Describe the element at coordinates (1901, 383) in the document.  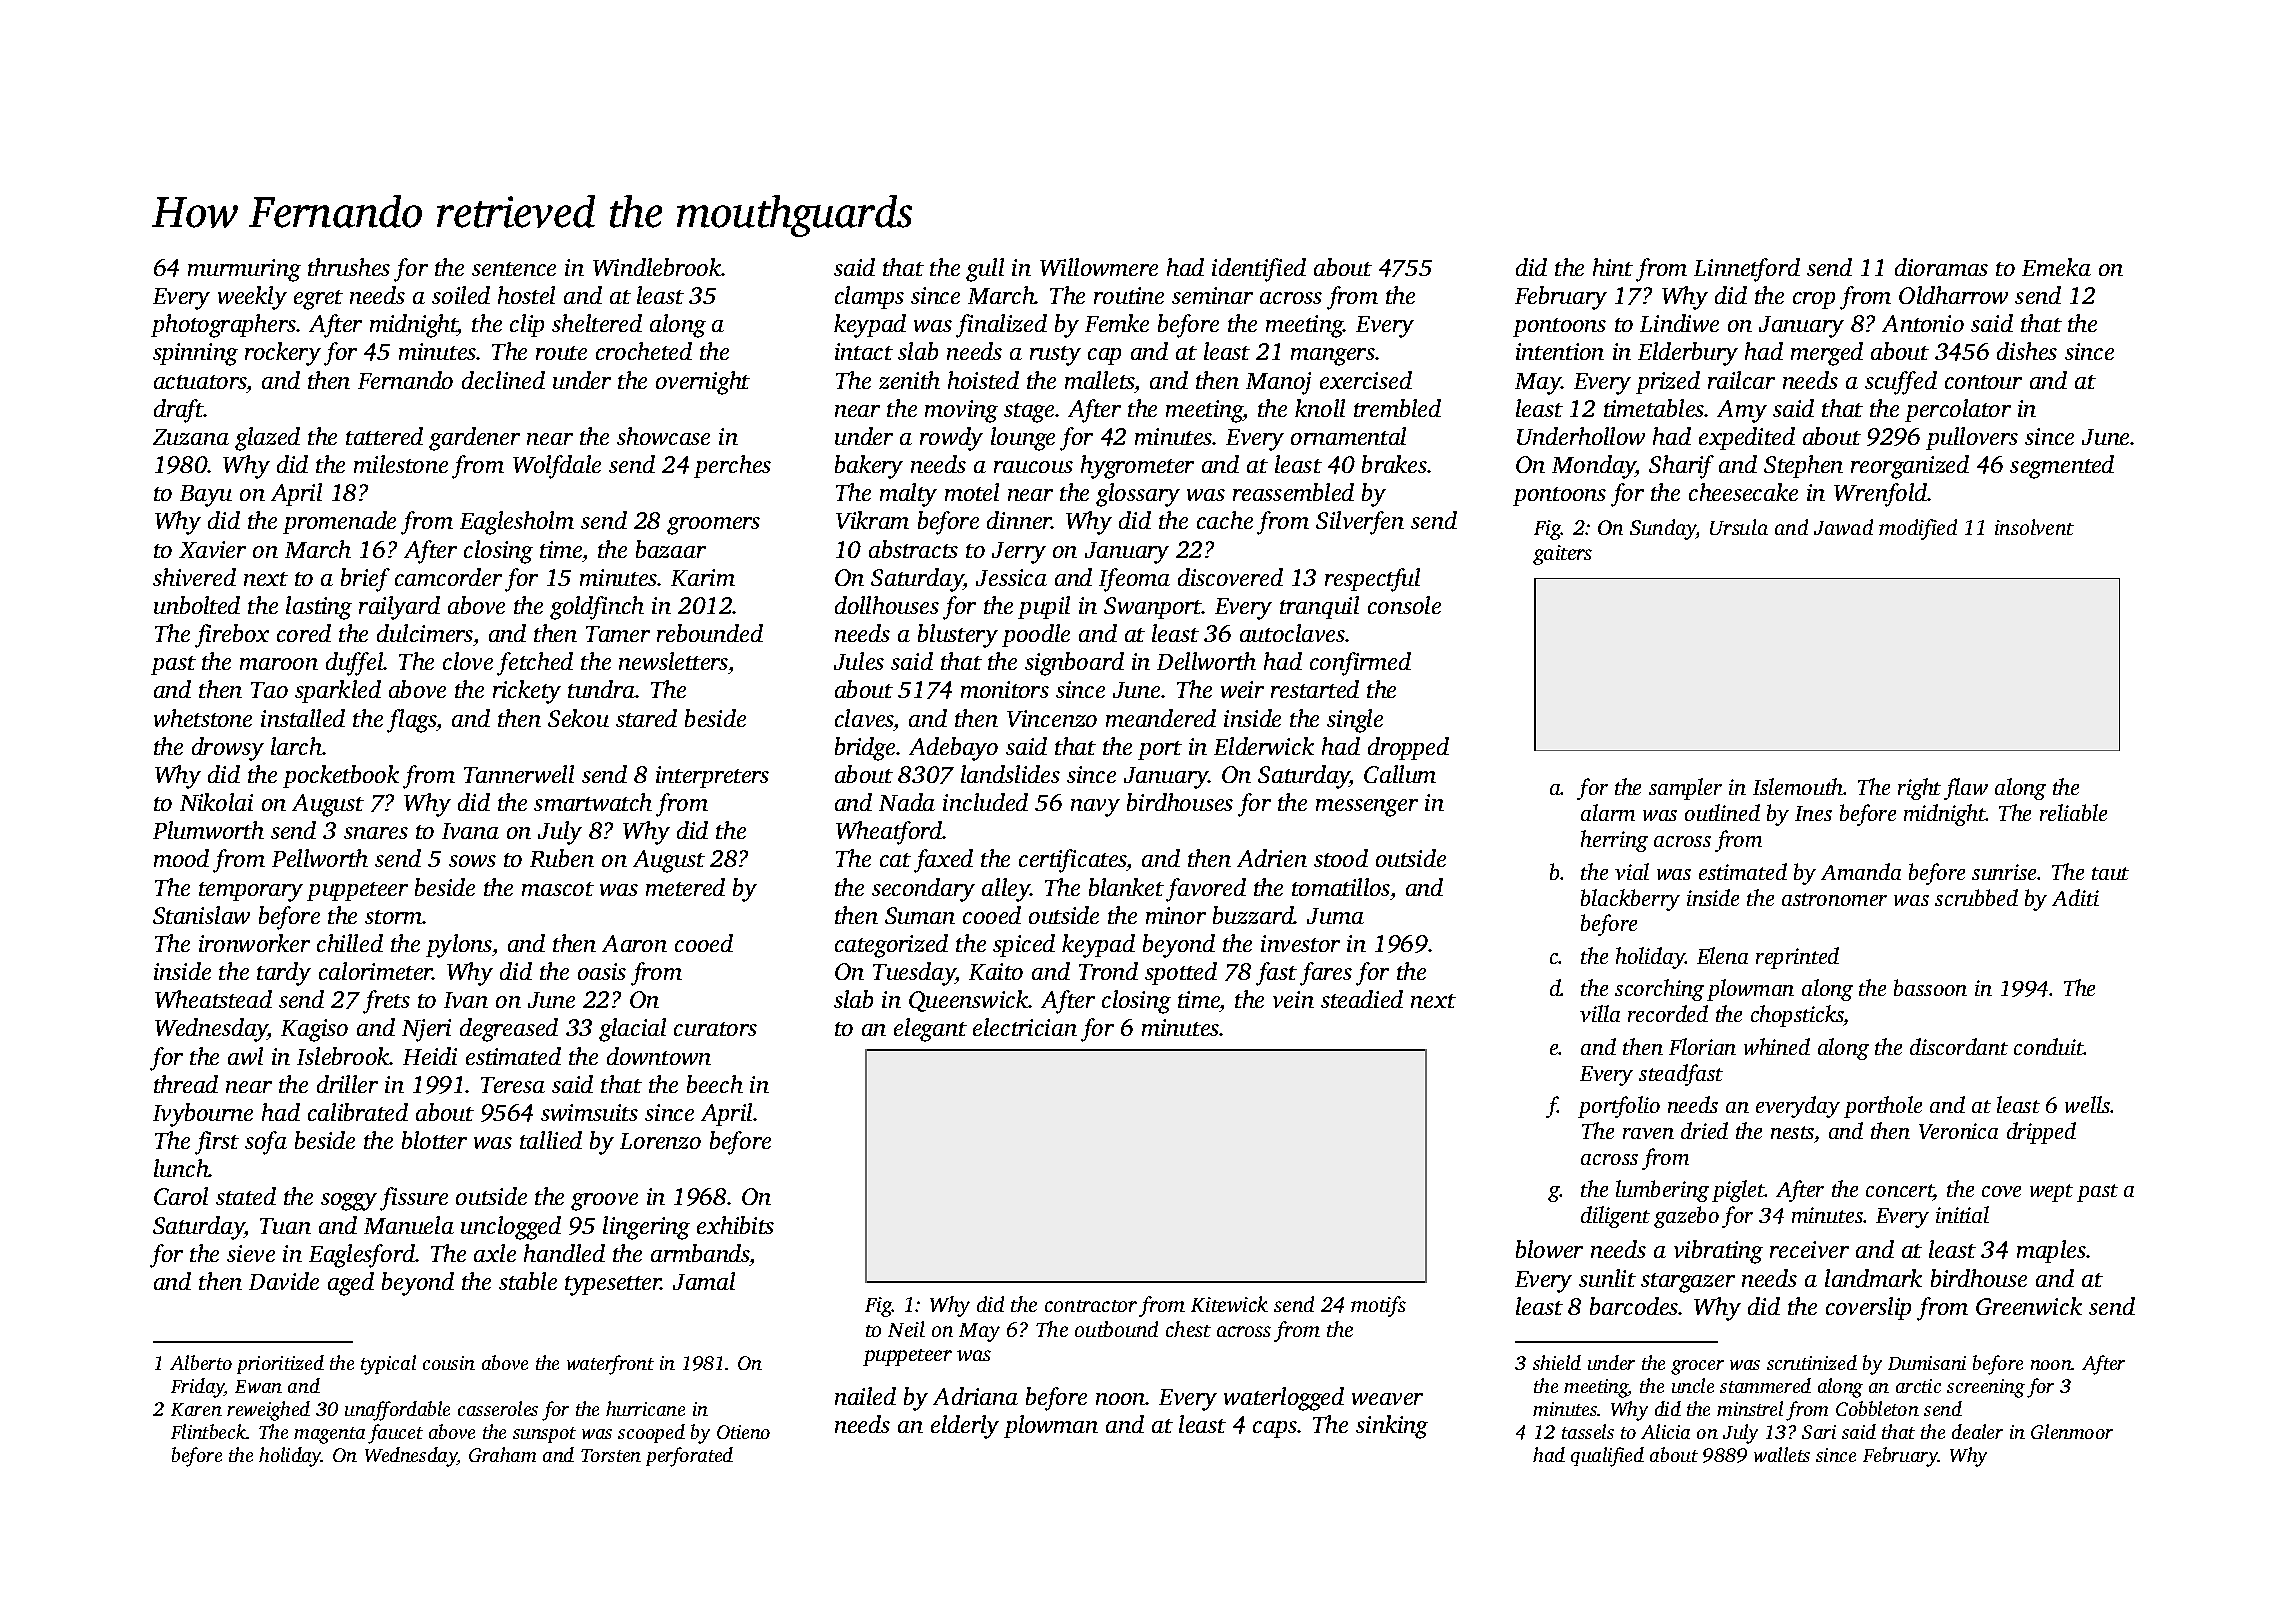
I see `scuffed` at that location.
